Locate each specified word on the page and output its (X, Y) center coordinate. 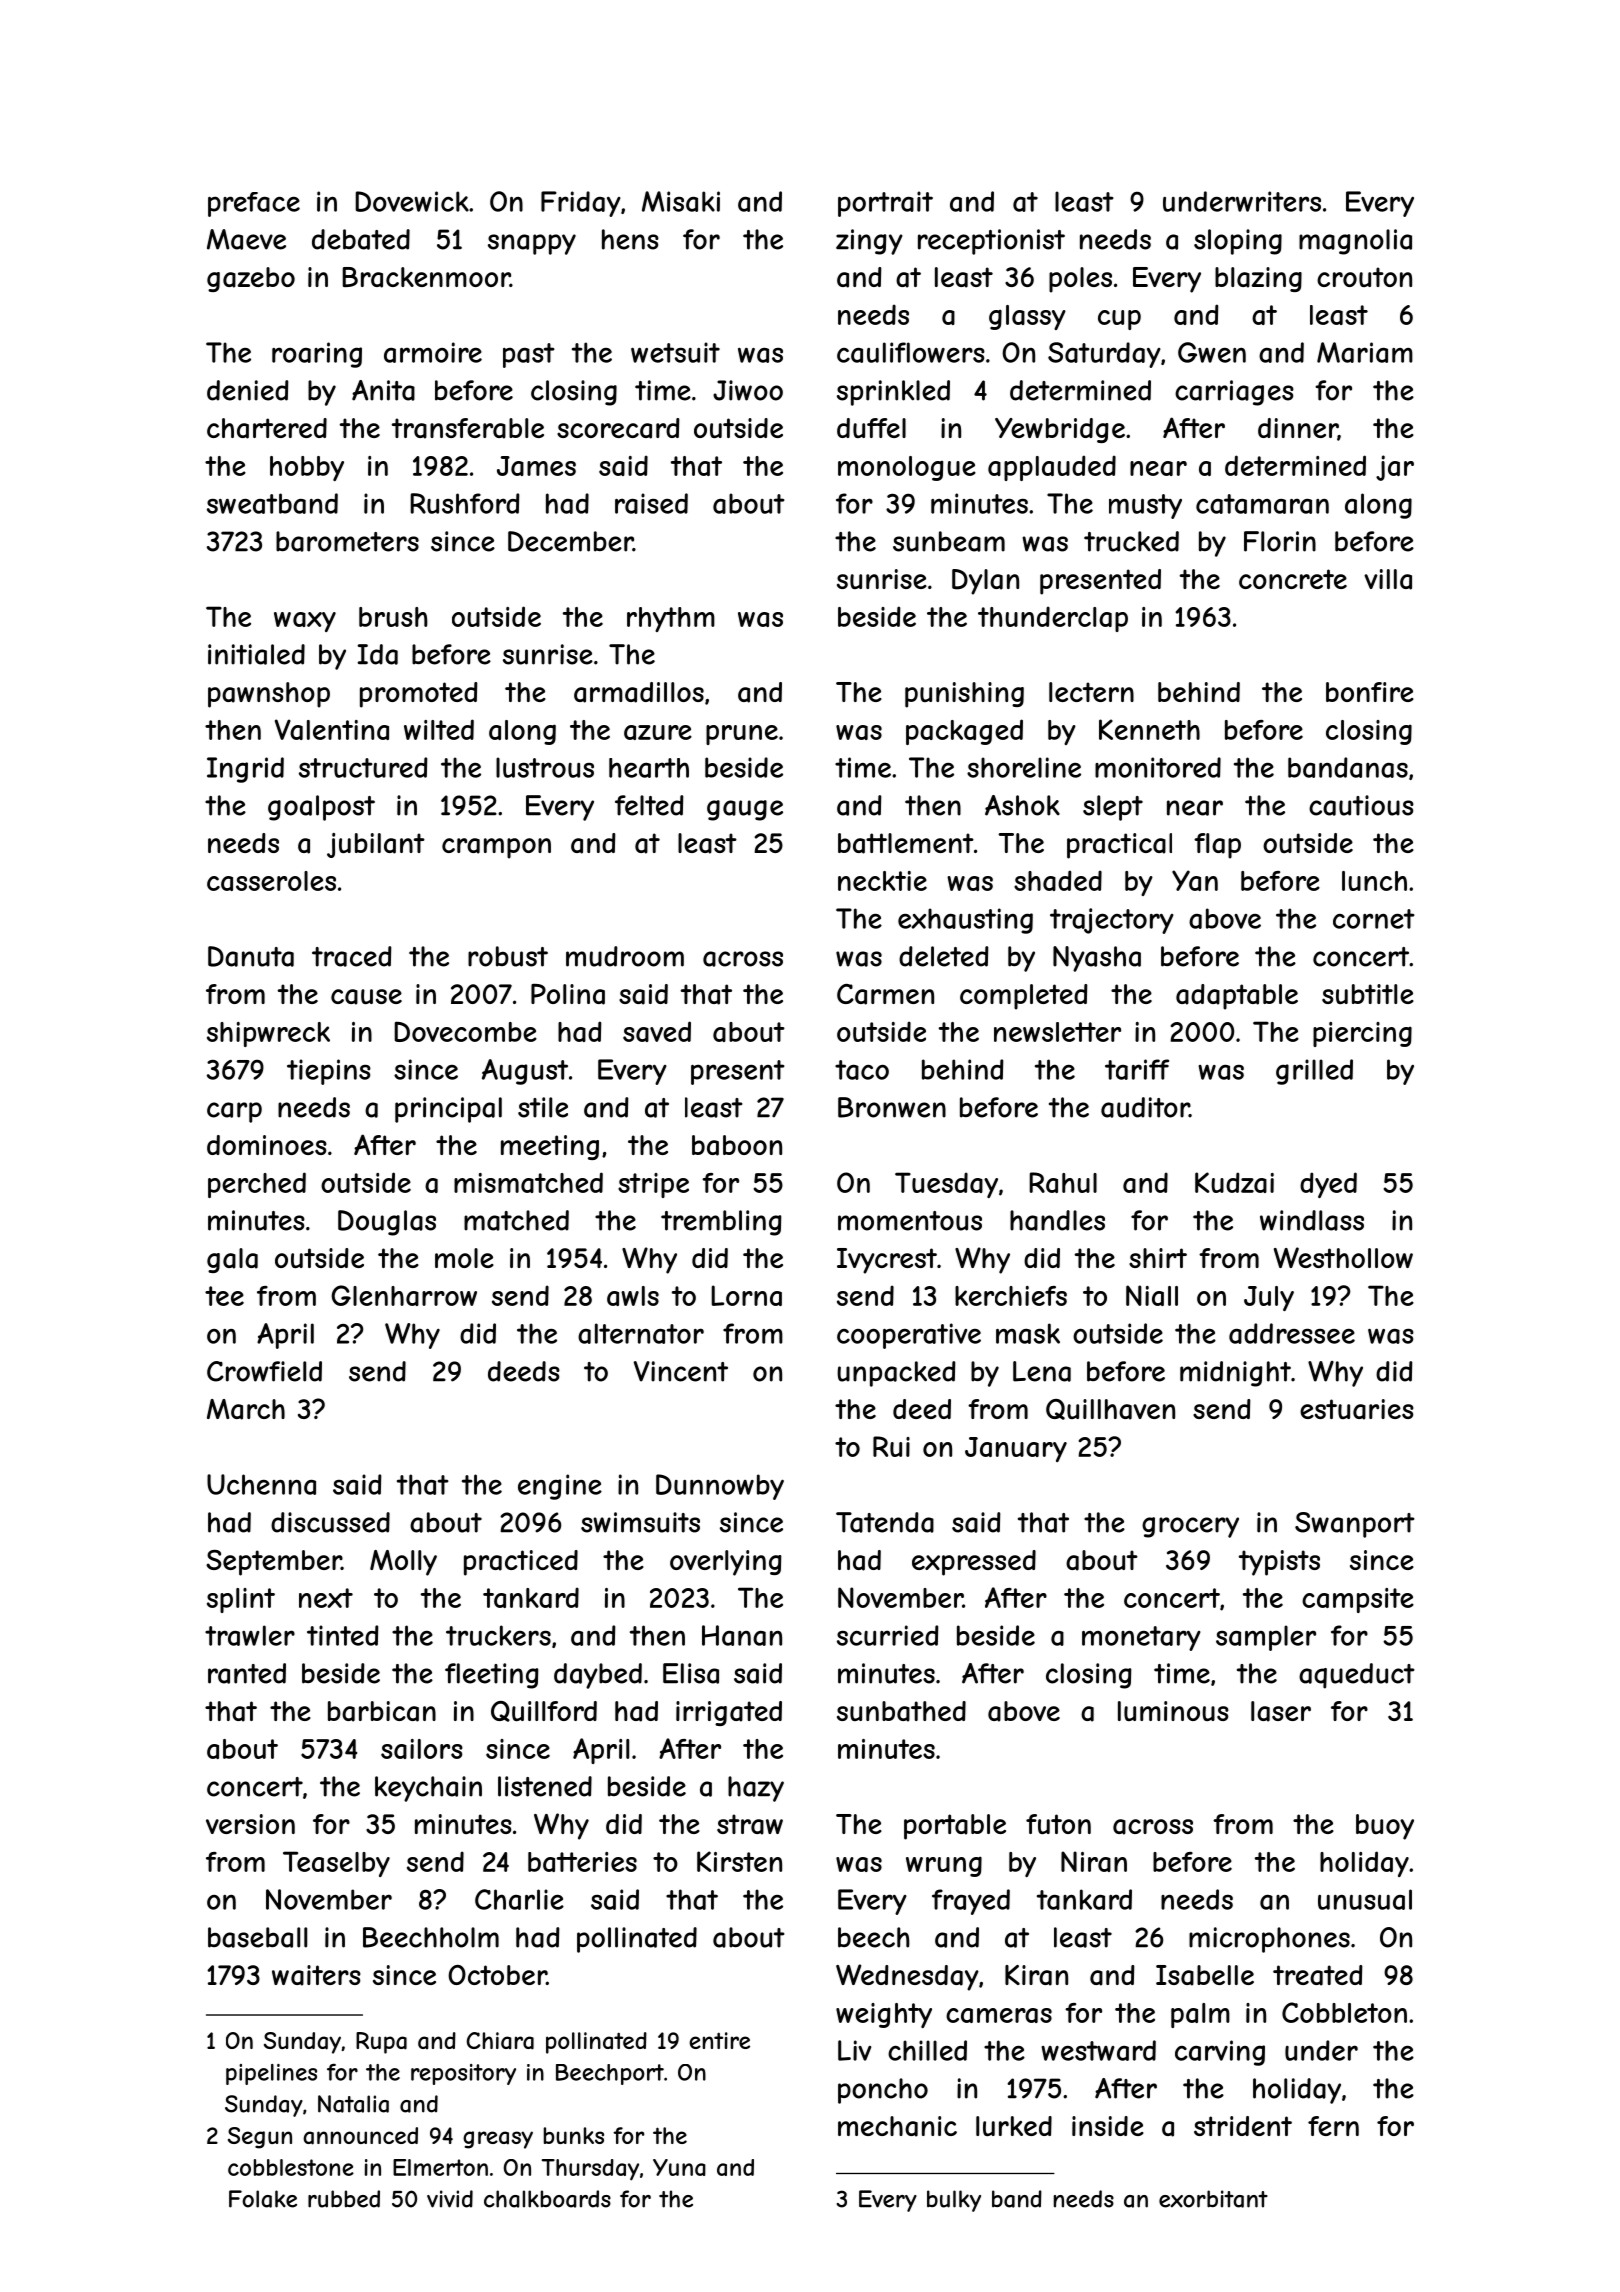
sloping (1238, 242)
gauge (745, 810)
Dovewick (412, 201)
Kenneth (1149, 729)
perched (257, 1185)
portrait (885, 204)
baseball (257, 1937)
